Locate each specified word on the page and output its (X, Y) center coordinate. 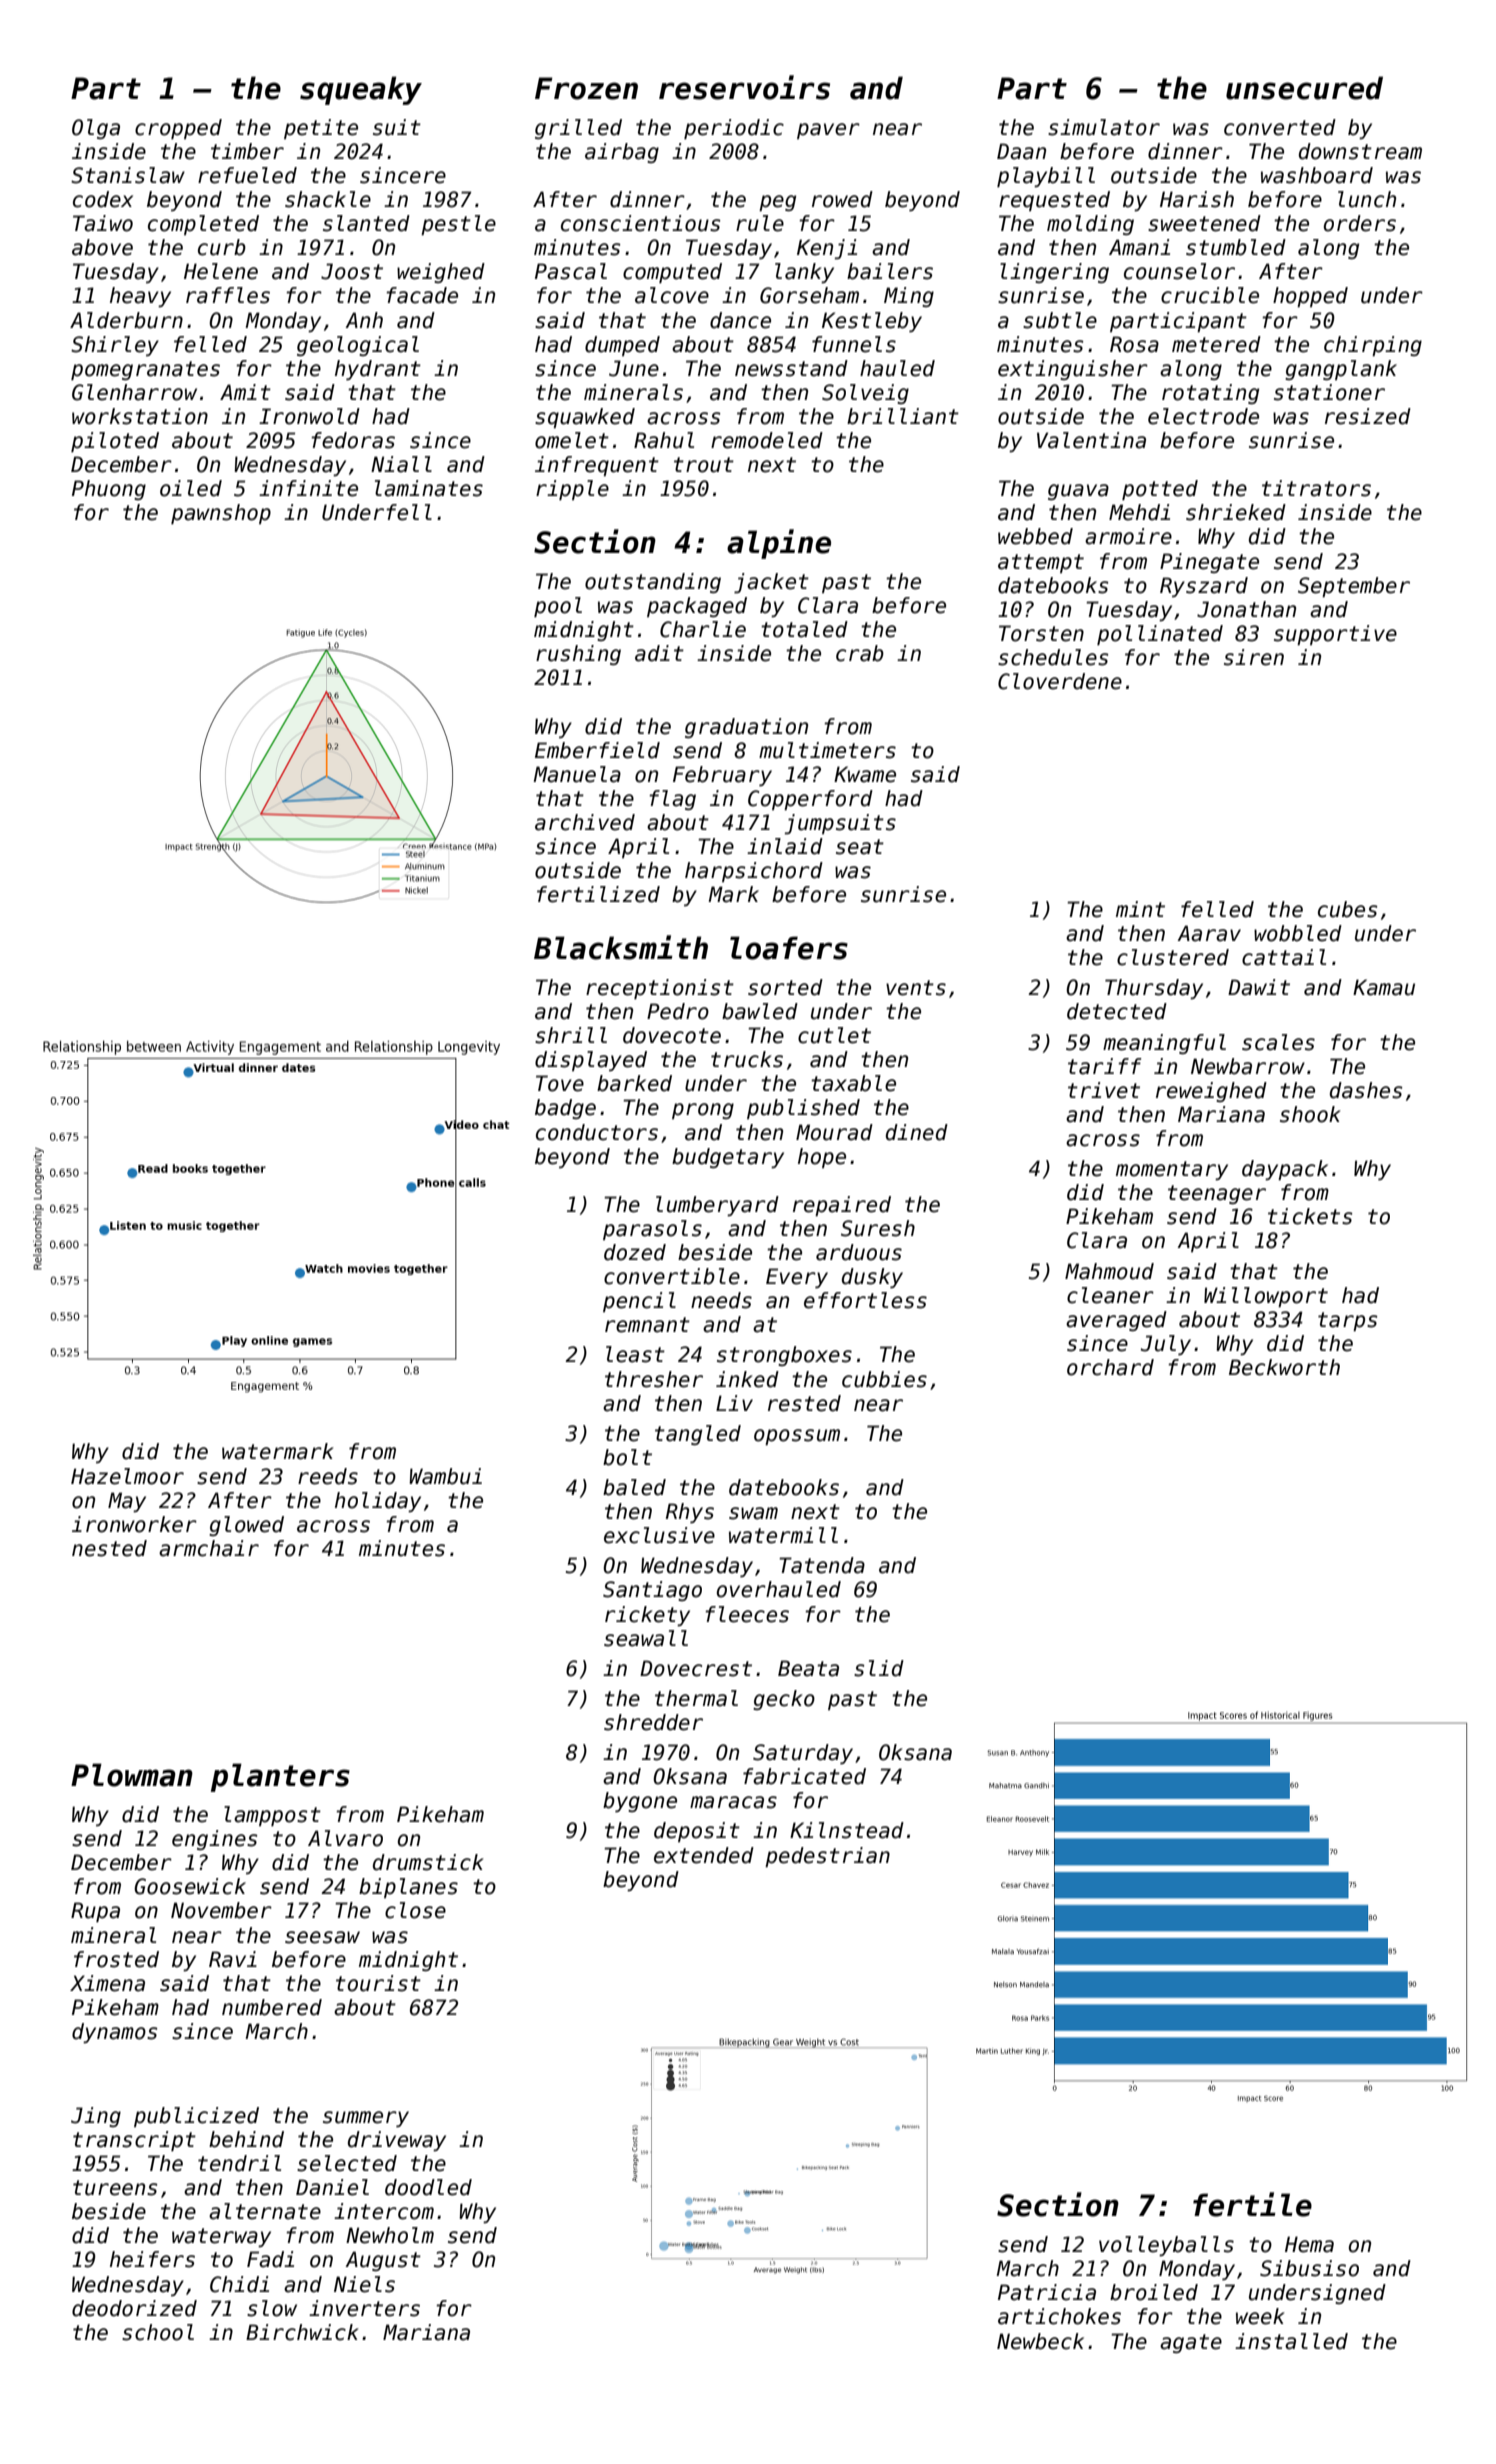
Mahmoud (1109, 1271)
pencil (639, 1302)
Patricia (1047, 2292)
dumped (622, 346)
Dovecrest (696, 1668)
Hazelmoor (127, 1476)
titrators (1316, 488)
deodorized (134, 2308)
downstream (1360, 151)
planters (280, 1777)
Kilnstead (847, 1830)
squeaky (361, 90)
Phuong (109, 490)
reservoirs (744, 87)
